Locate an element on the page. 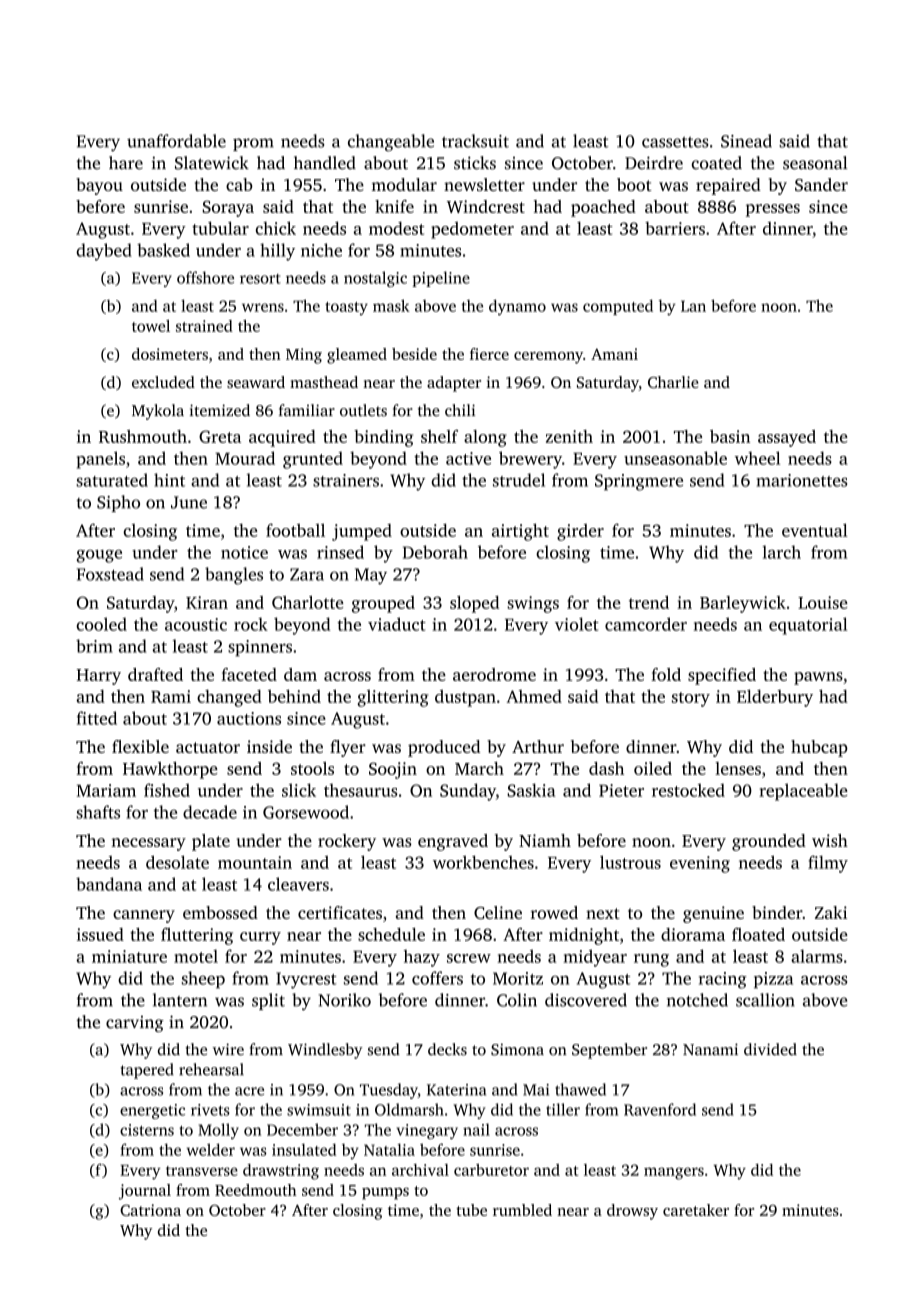 This document has width=924, height=1314. acquired is located at coordinates (282, 438).
